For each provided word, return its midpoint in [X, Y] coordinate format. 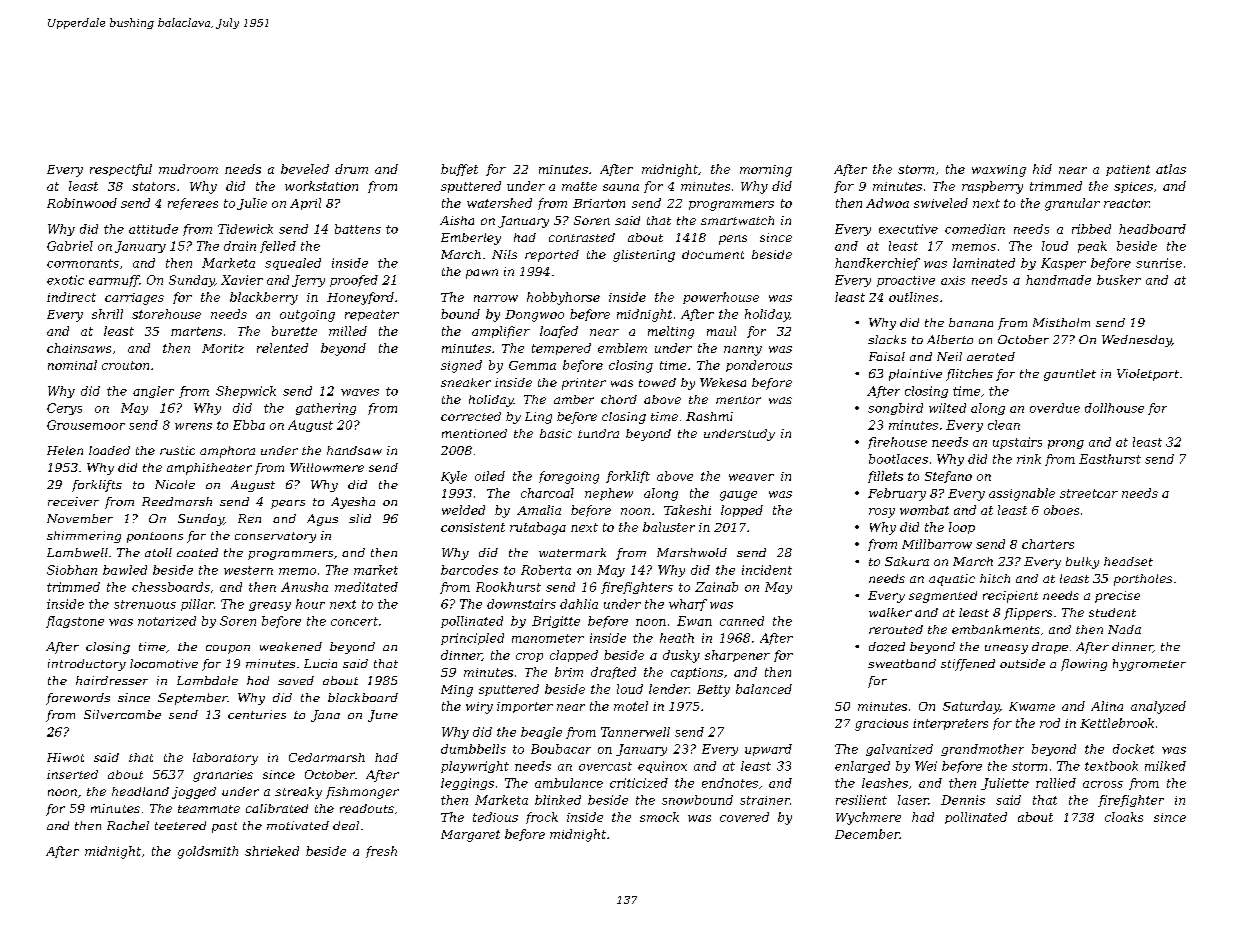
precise [1117, 597]
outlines [913, 297]
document [713, 254]
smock [659, 817]
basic [556, 433]
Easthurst [1110, 459]
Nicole [175, 484]
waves [360, 392]
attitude [153, 229]
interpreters [950, 724]
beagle [541, 733]
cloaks [1124, 817]
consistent [473, 527]
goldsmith [208, 852]
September [193, 699]
